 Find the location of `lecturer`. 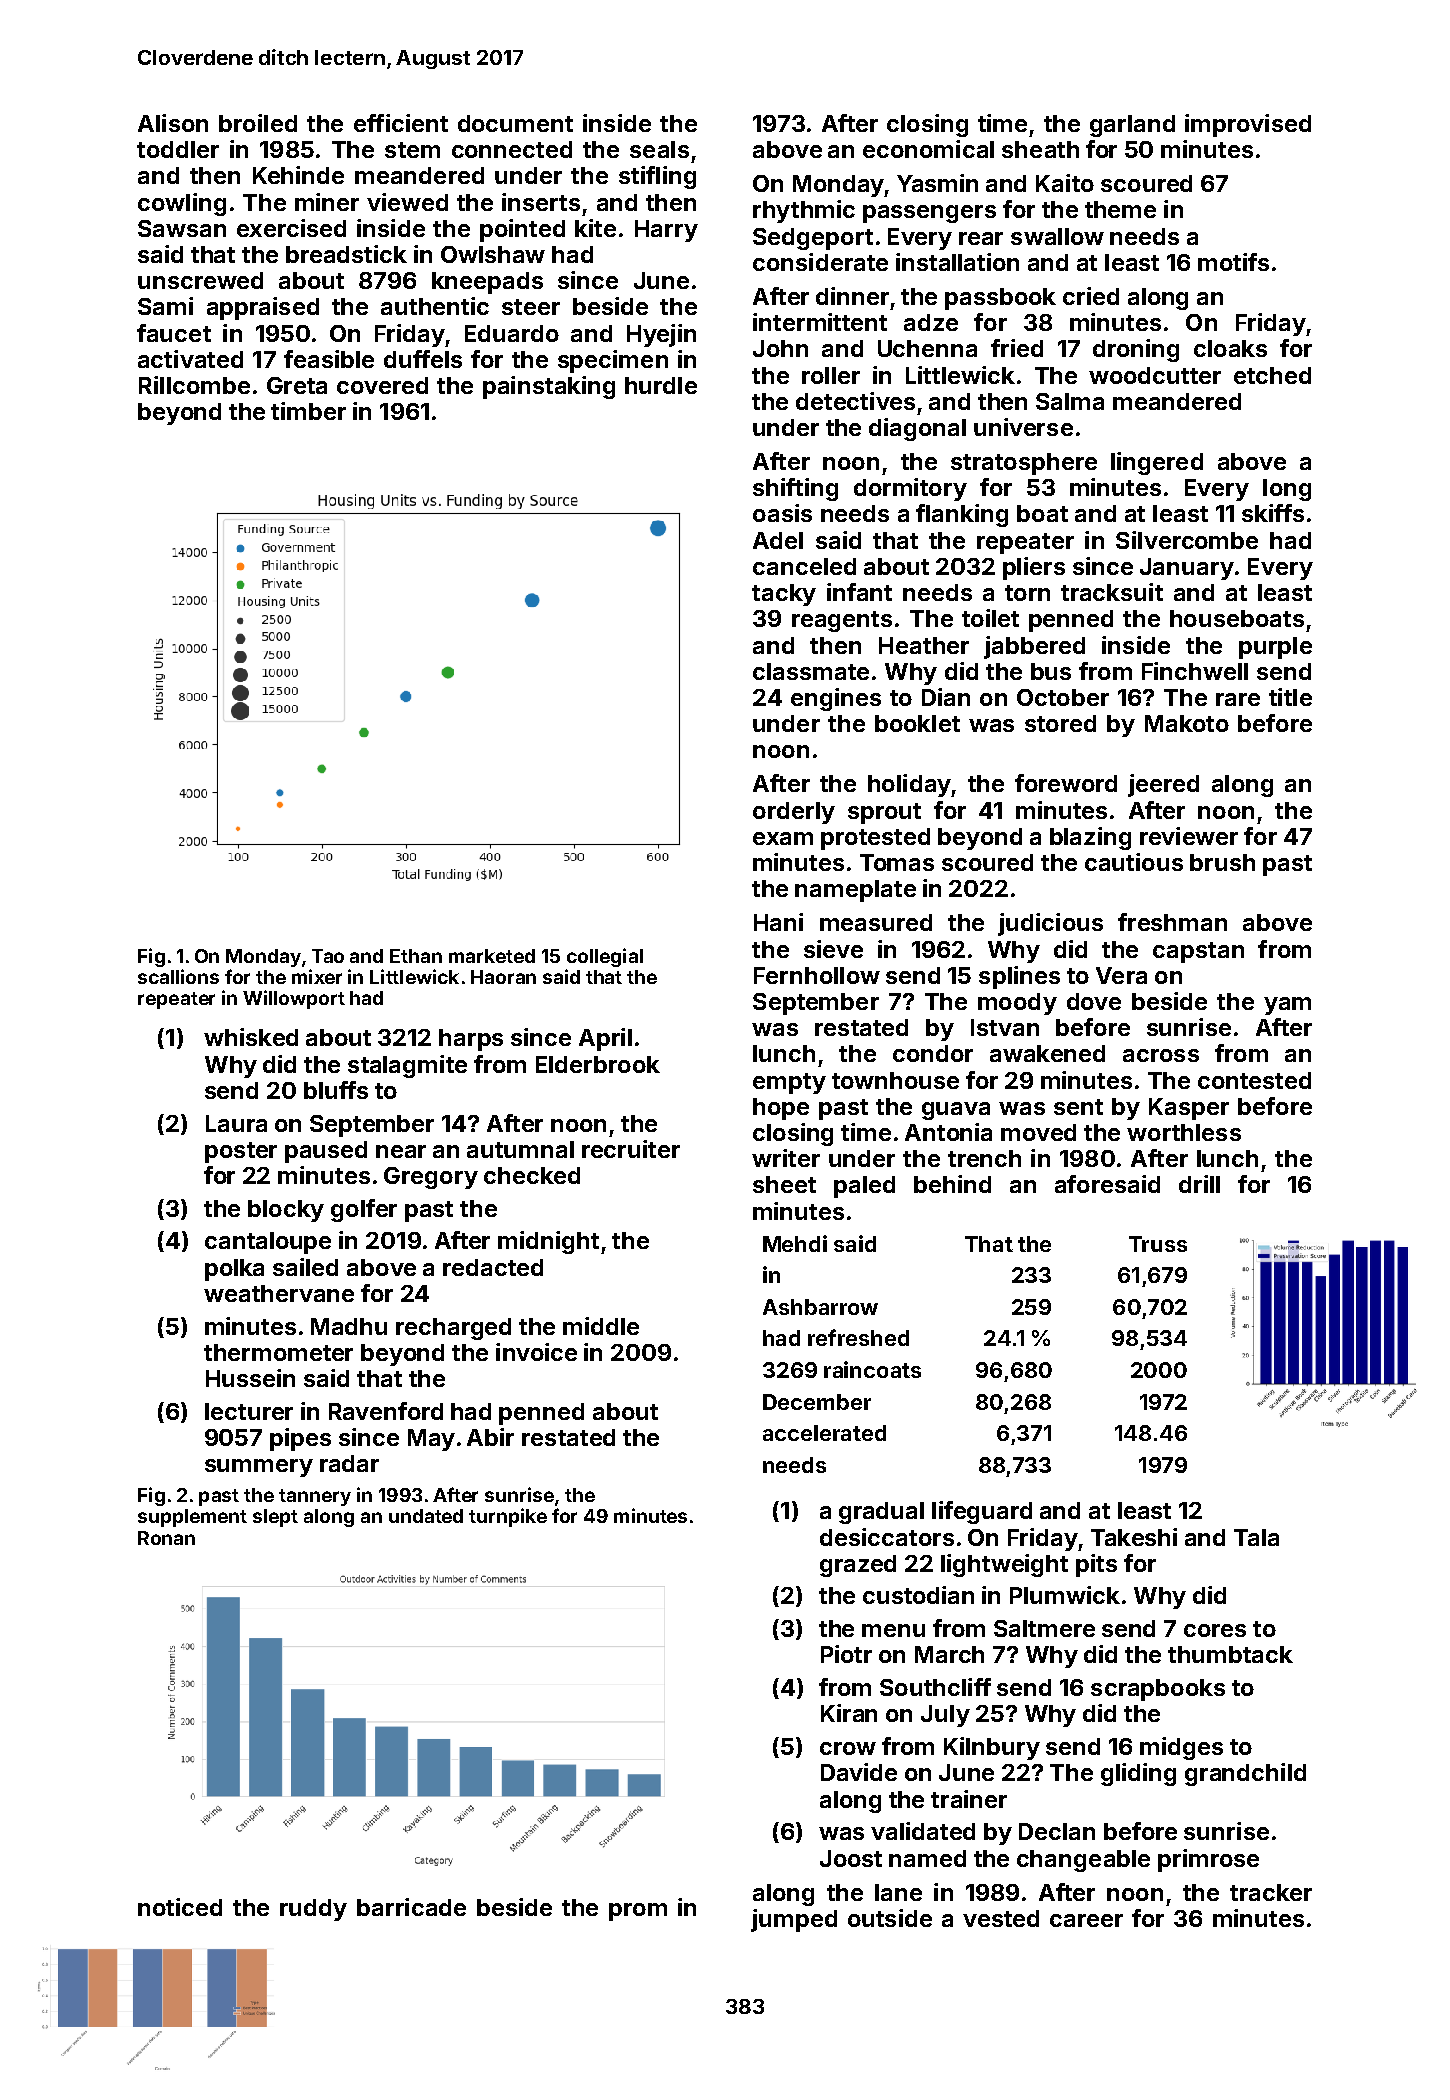

lecturer is located at coordinates (249, 1411).
